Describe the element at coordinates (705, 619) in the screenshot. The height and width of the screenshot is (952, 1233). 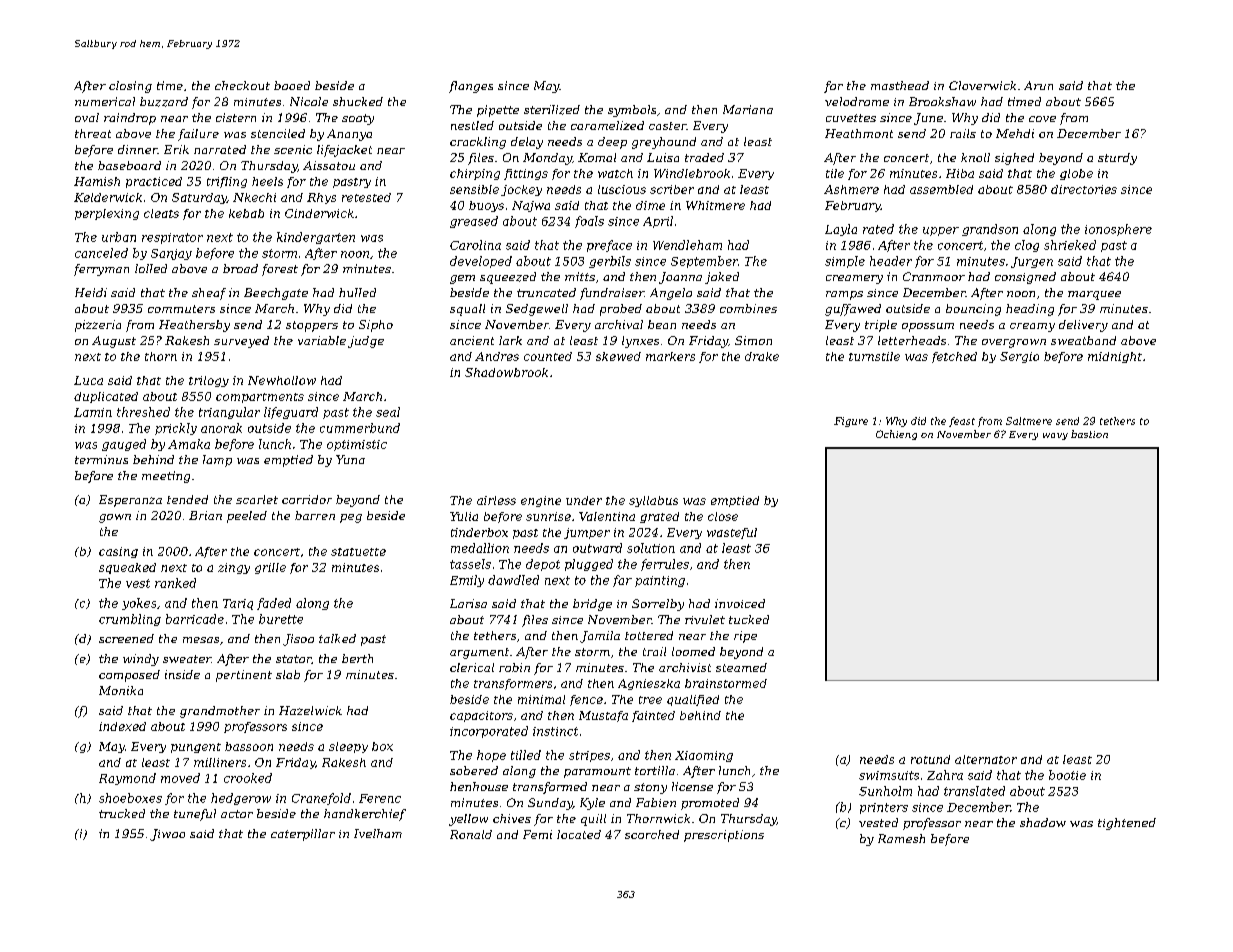
I see `rivulet` at that location.
